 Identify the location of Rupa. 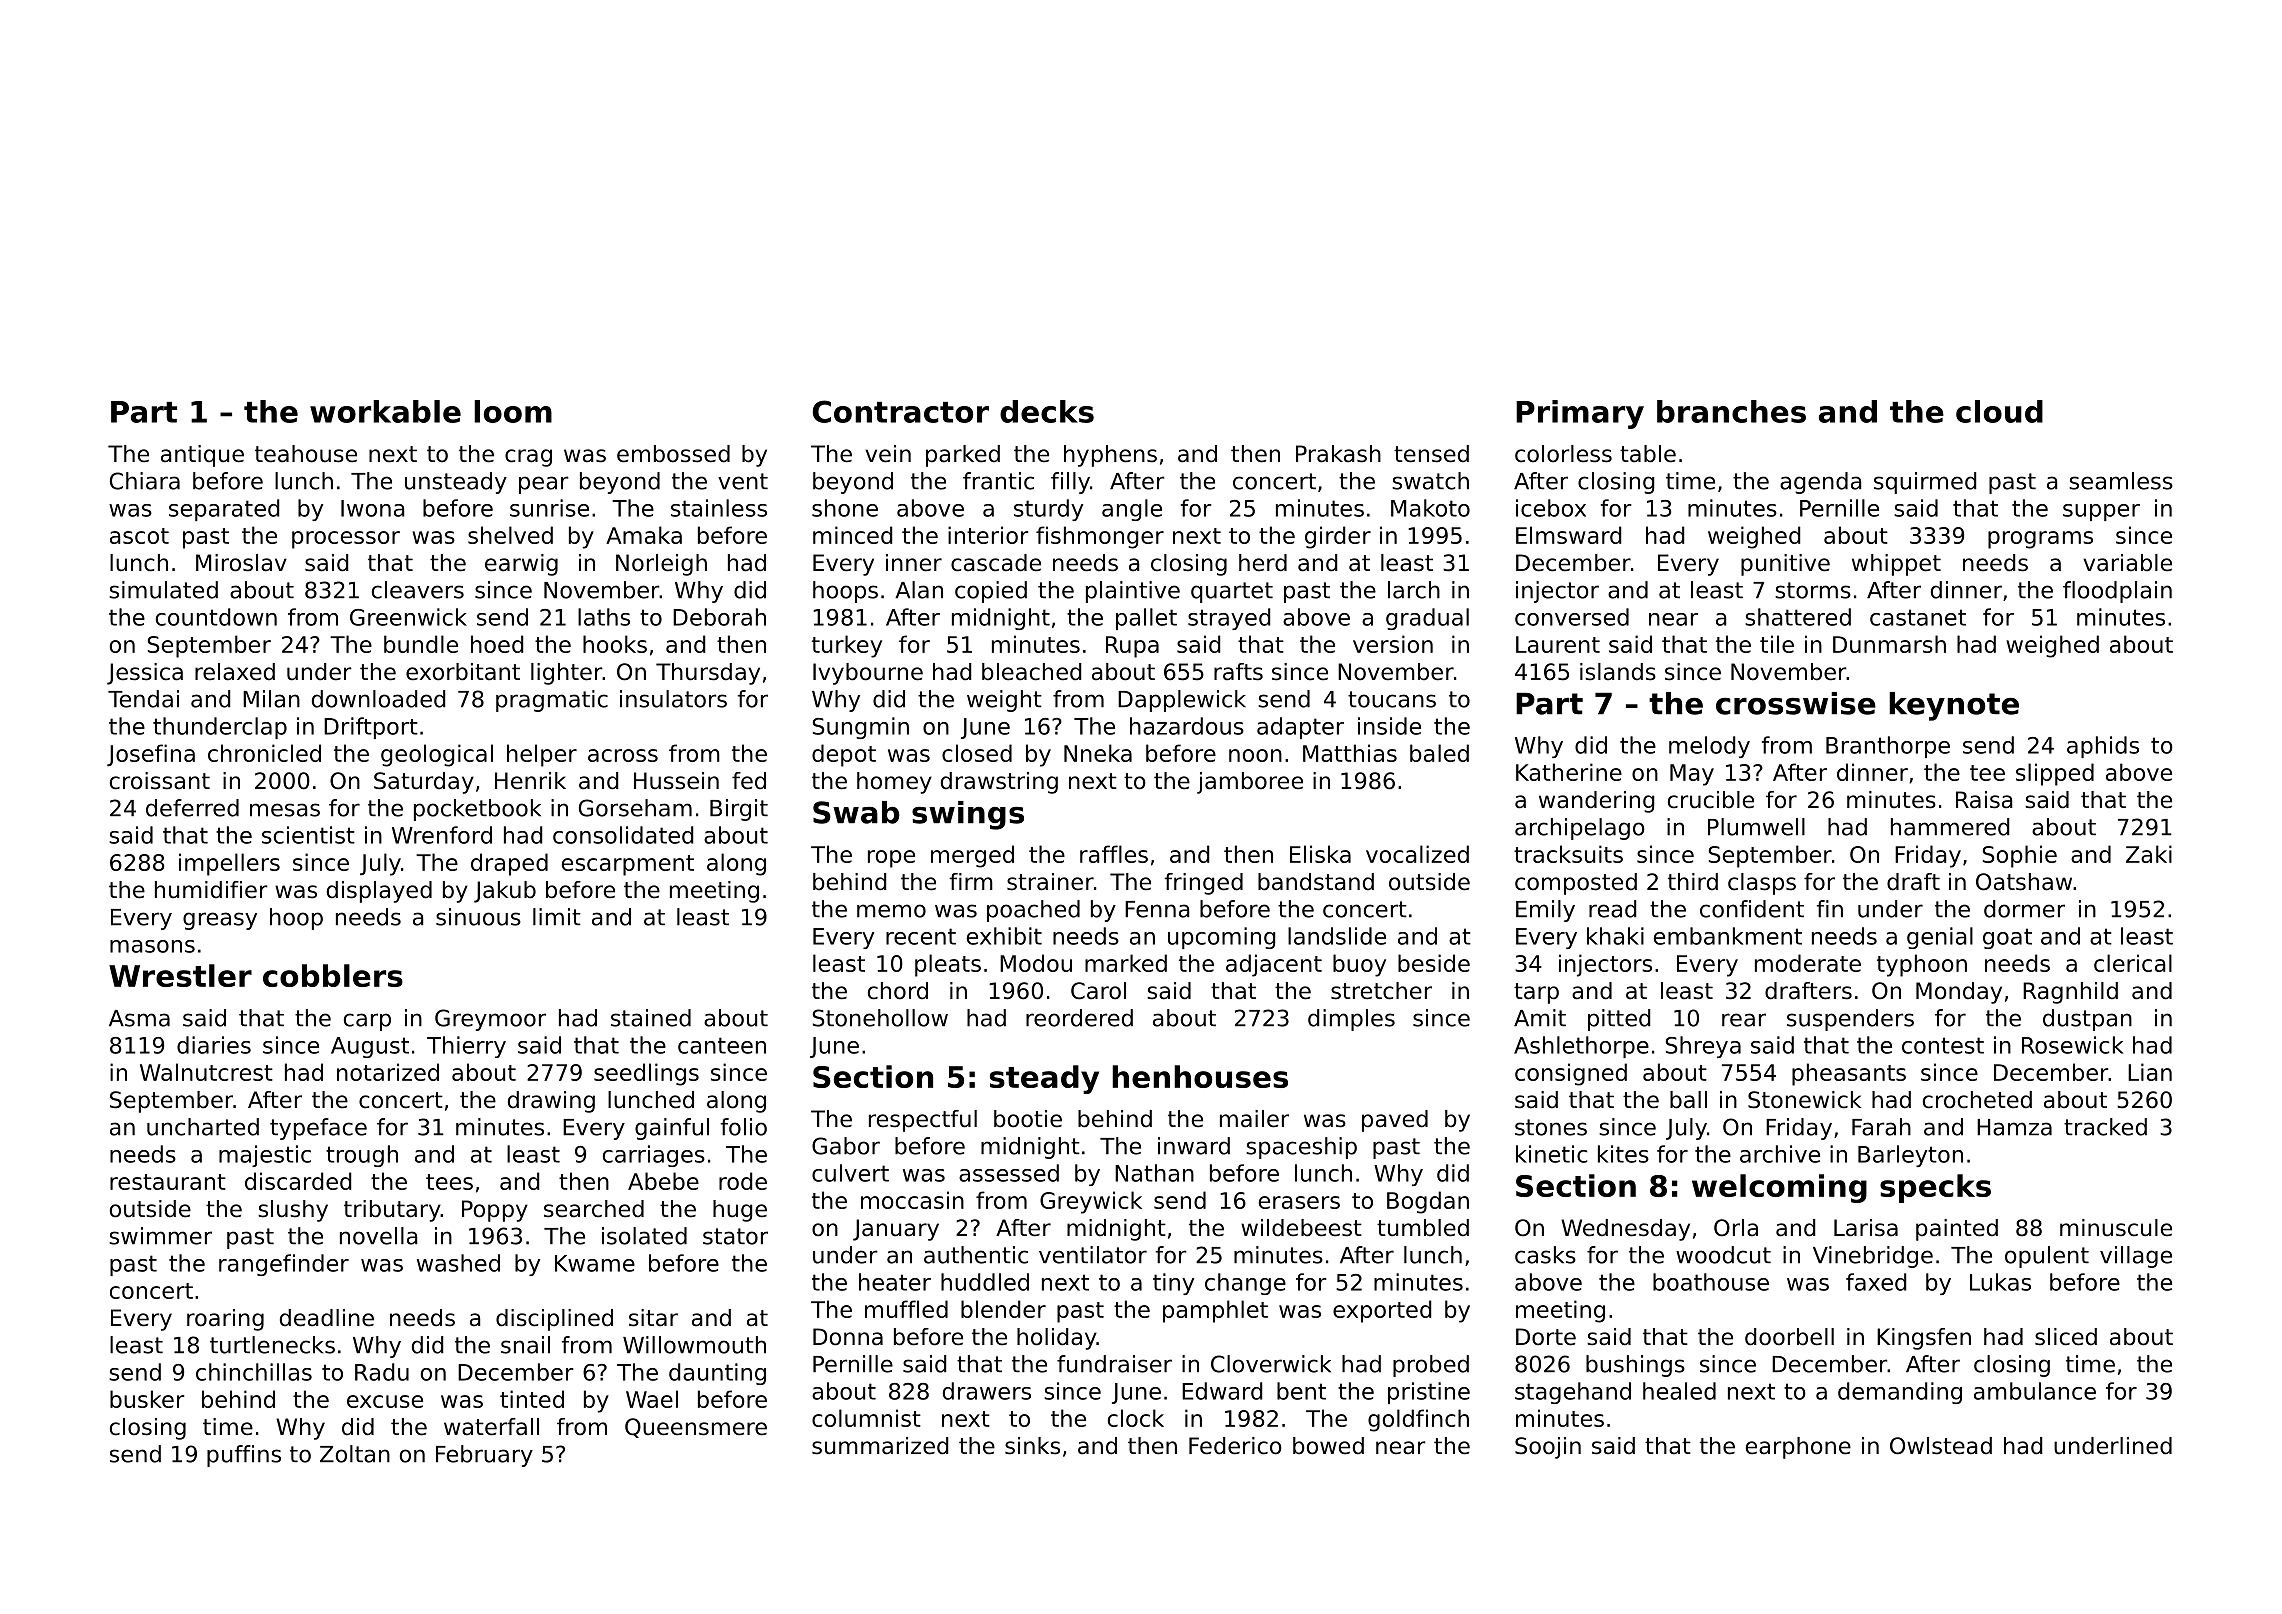
(1132, 647).
